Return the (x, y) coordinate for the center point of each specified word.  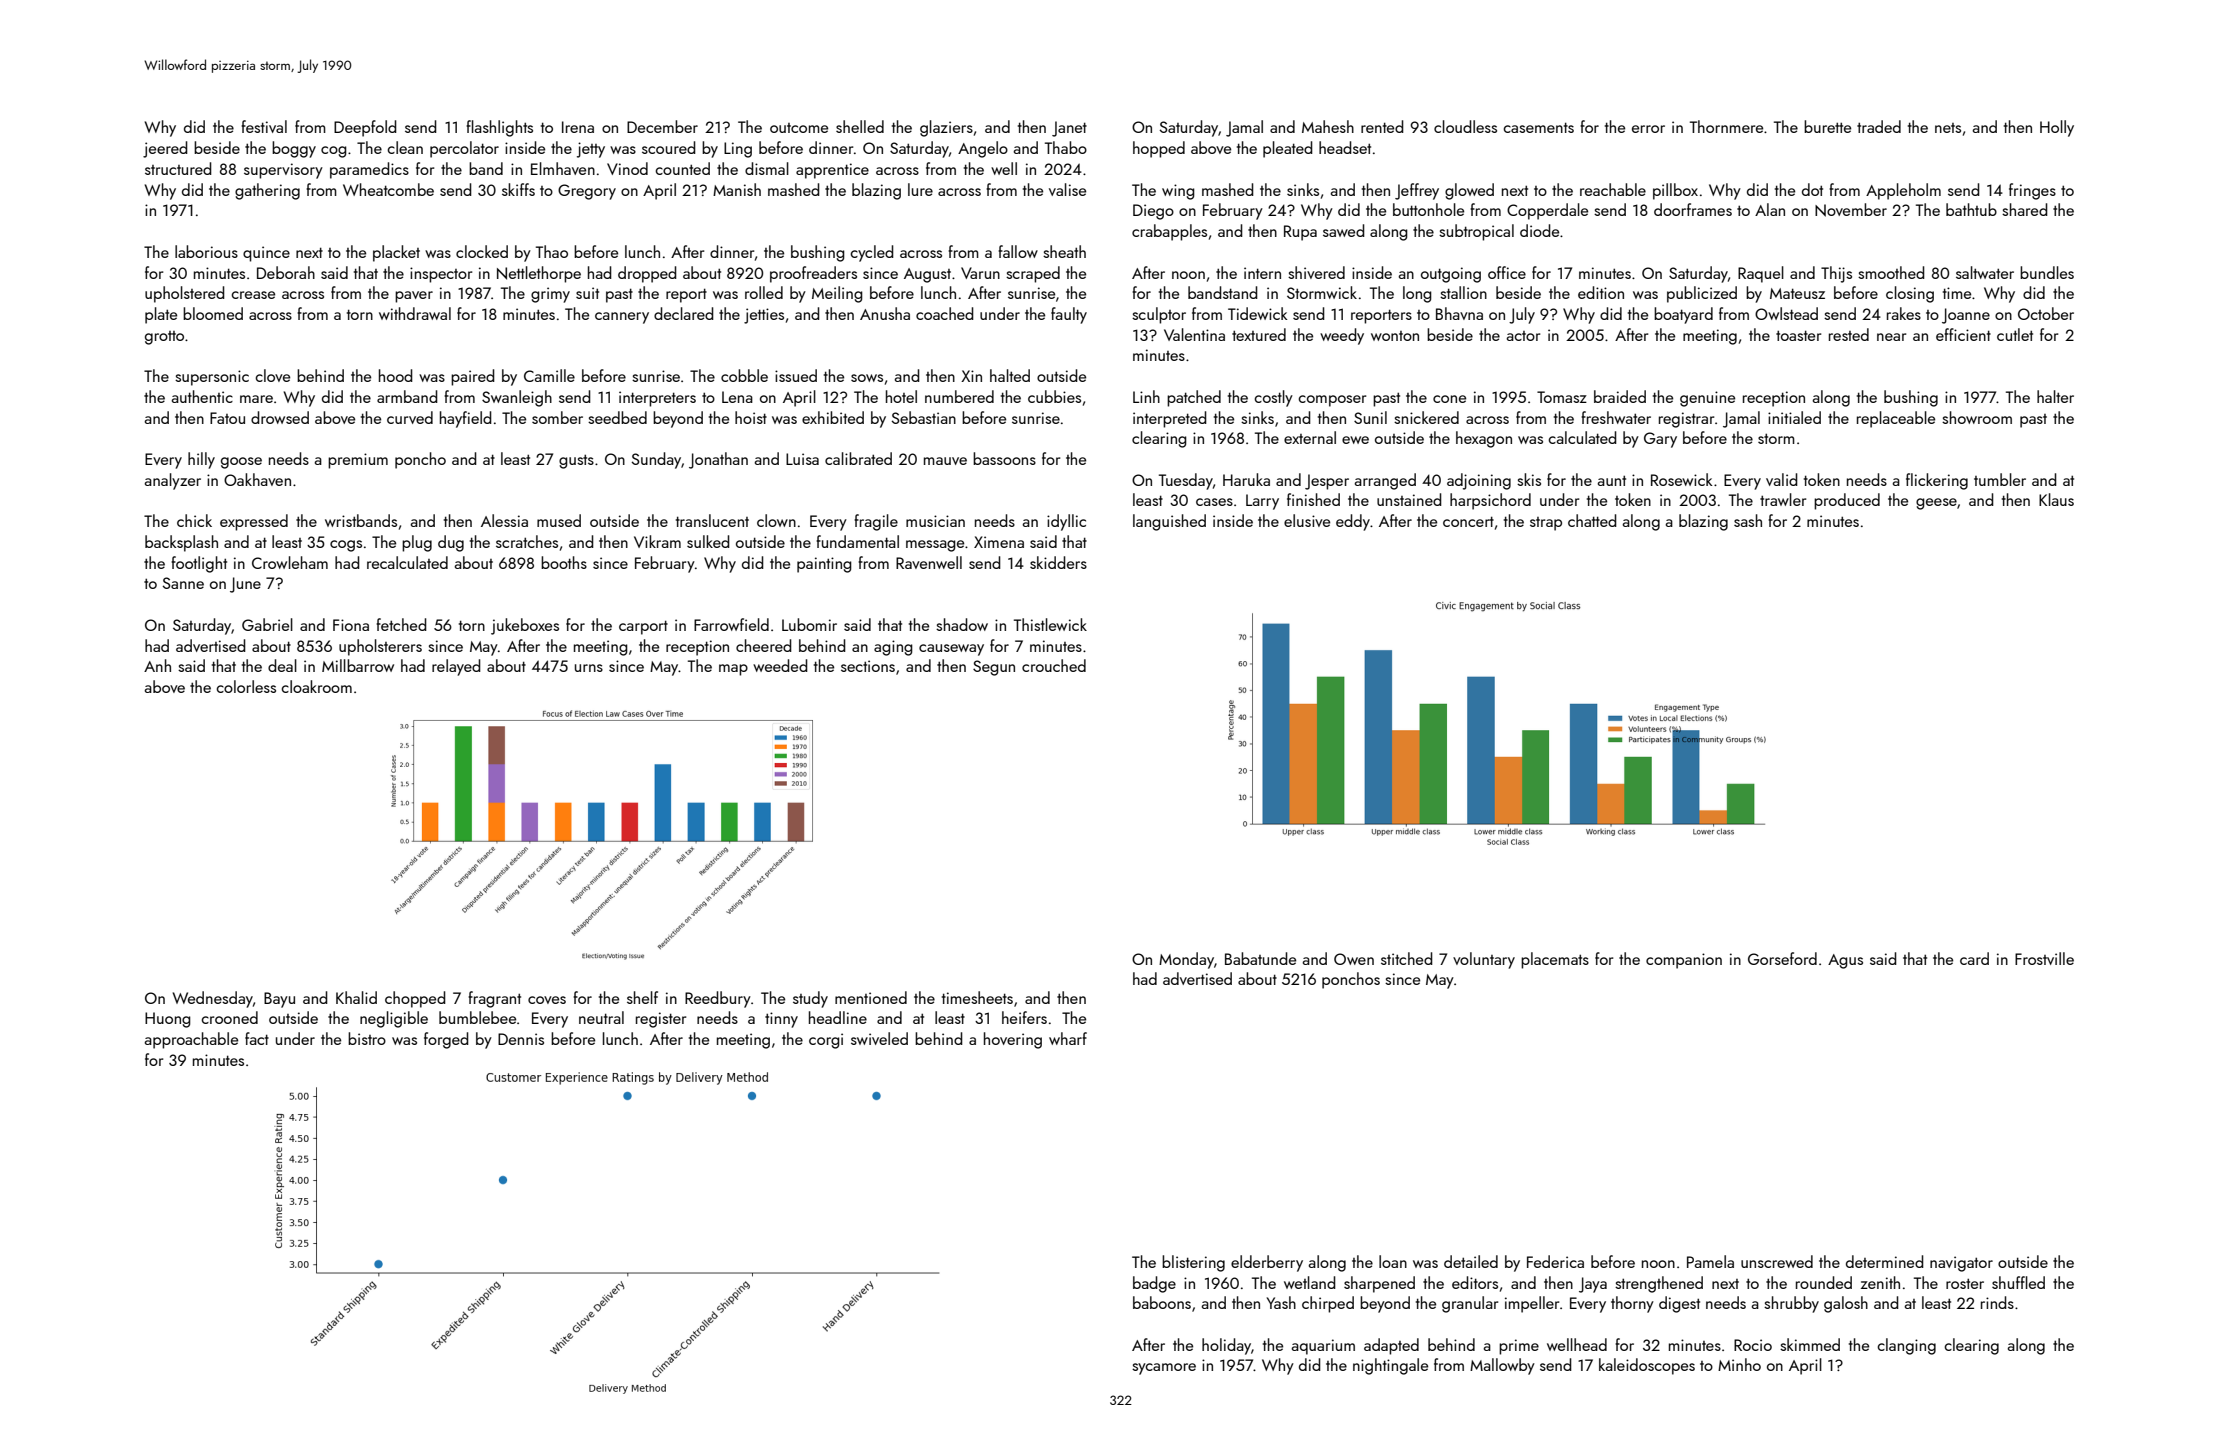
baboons (1162, 1302)
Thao (552, 251)
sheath (1064, 251)
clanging (1906, 1346)
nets (1948, 128)
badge (1154, 1284)
